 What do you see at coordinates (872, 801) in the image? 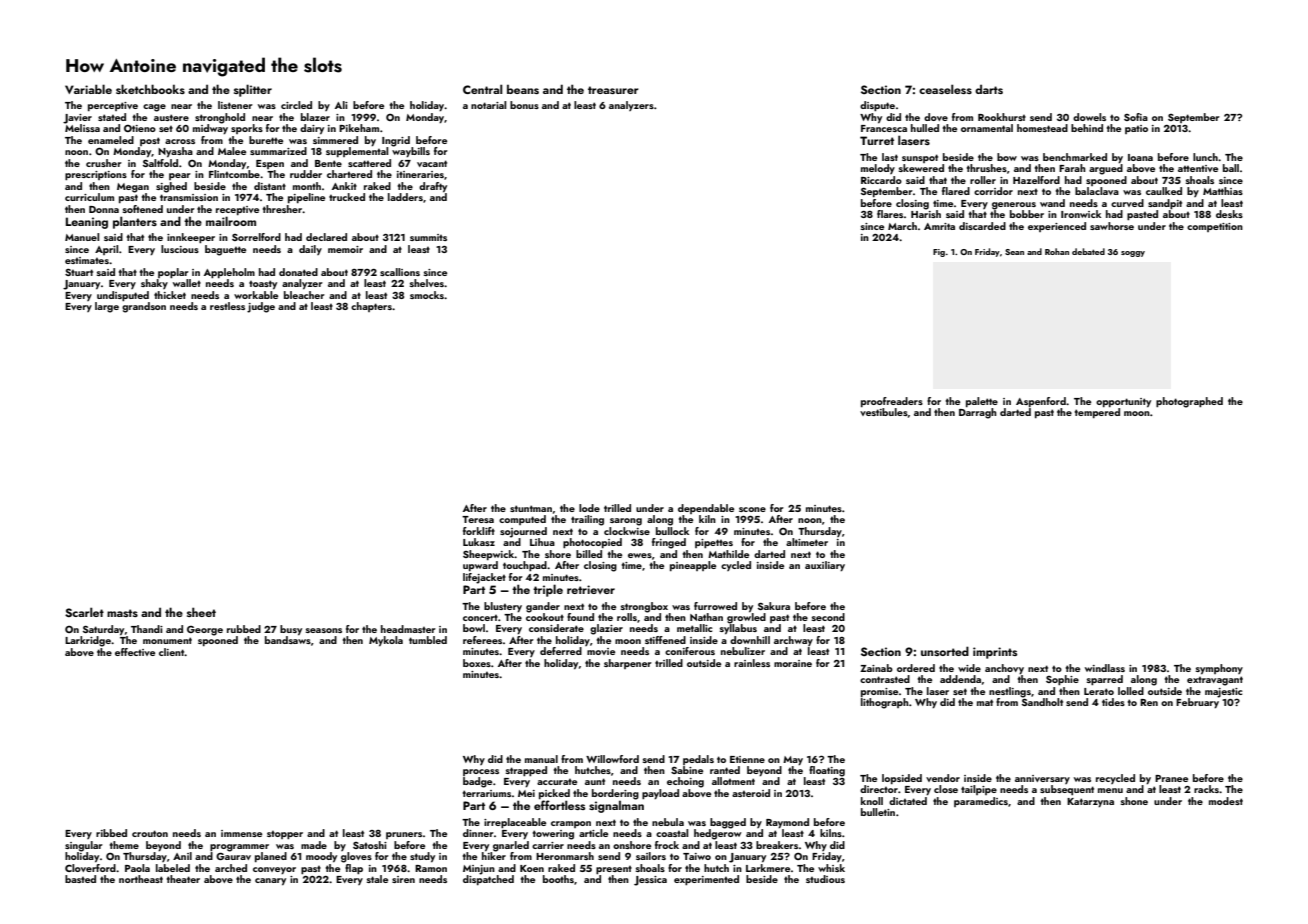
I see `knoll` at bounding box center [872, 801].
